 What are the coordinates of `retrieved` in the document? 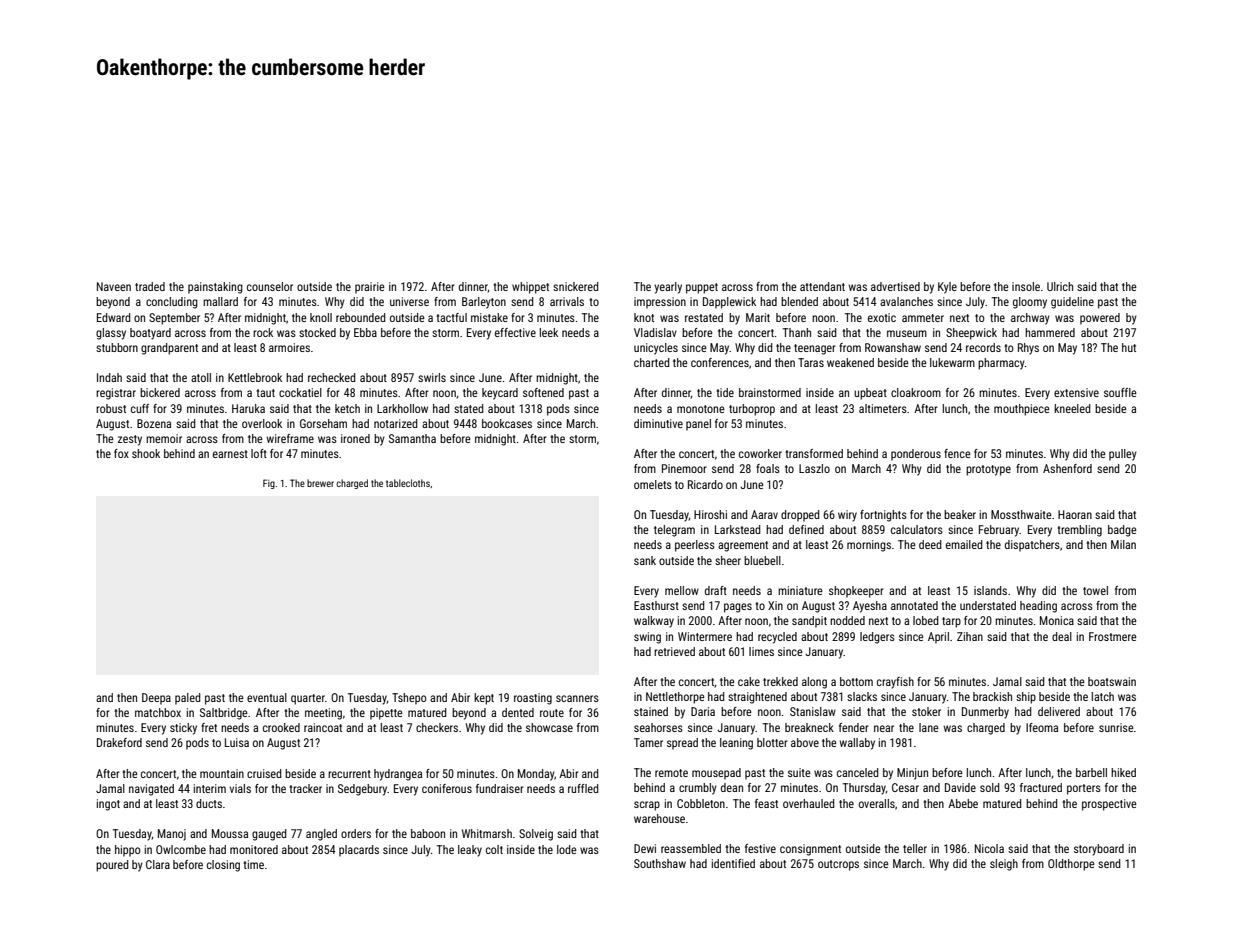 It's located at (674, 651).
